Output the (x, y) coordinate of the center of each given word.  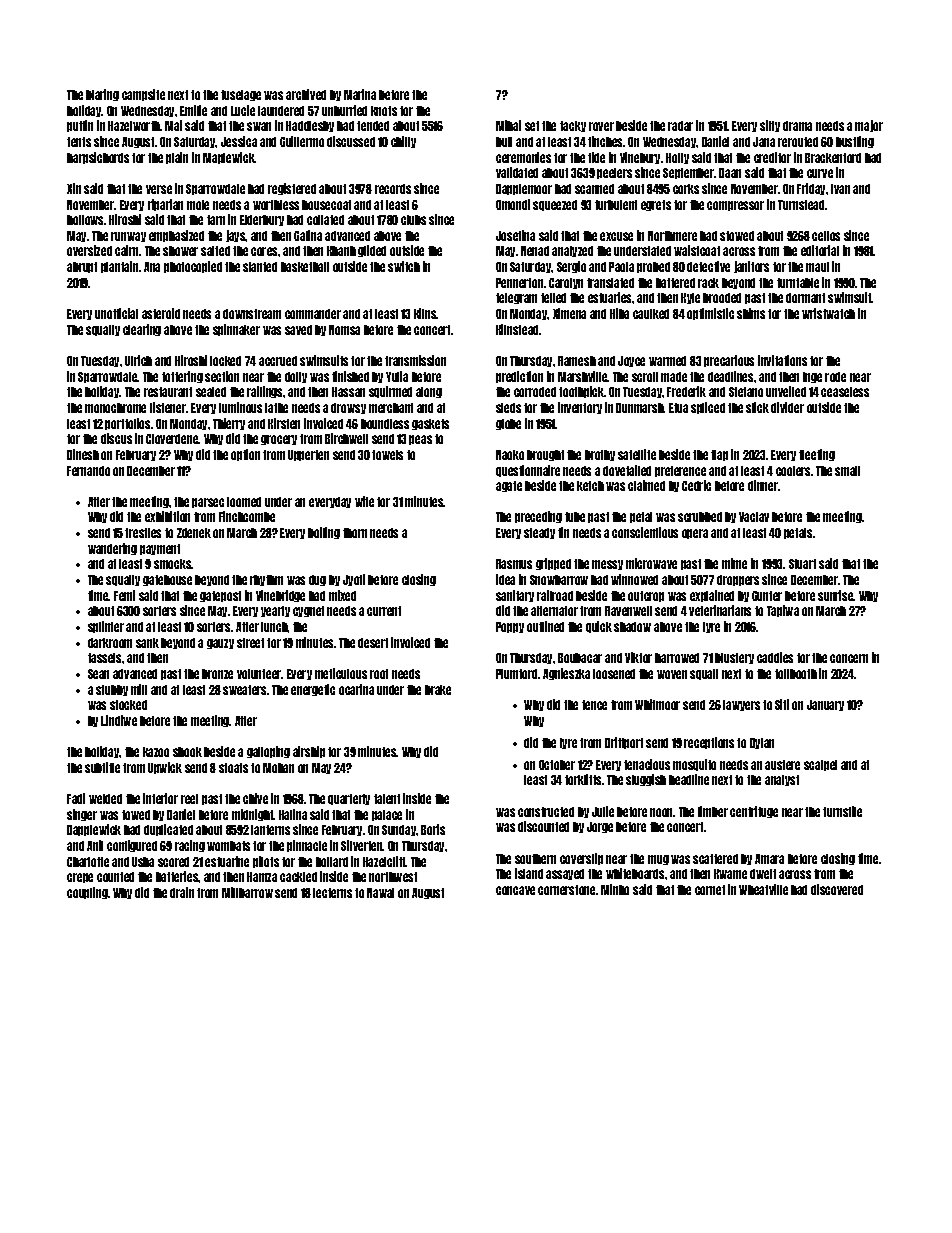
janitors (751, 267)
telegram (516, 298)
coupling (87, 893)
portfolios (127, 424)
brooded (722, 298)
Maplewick (229, 158)
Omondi (513, 204)
